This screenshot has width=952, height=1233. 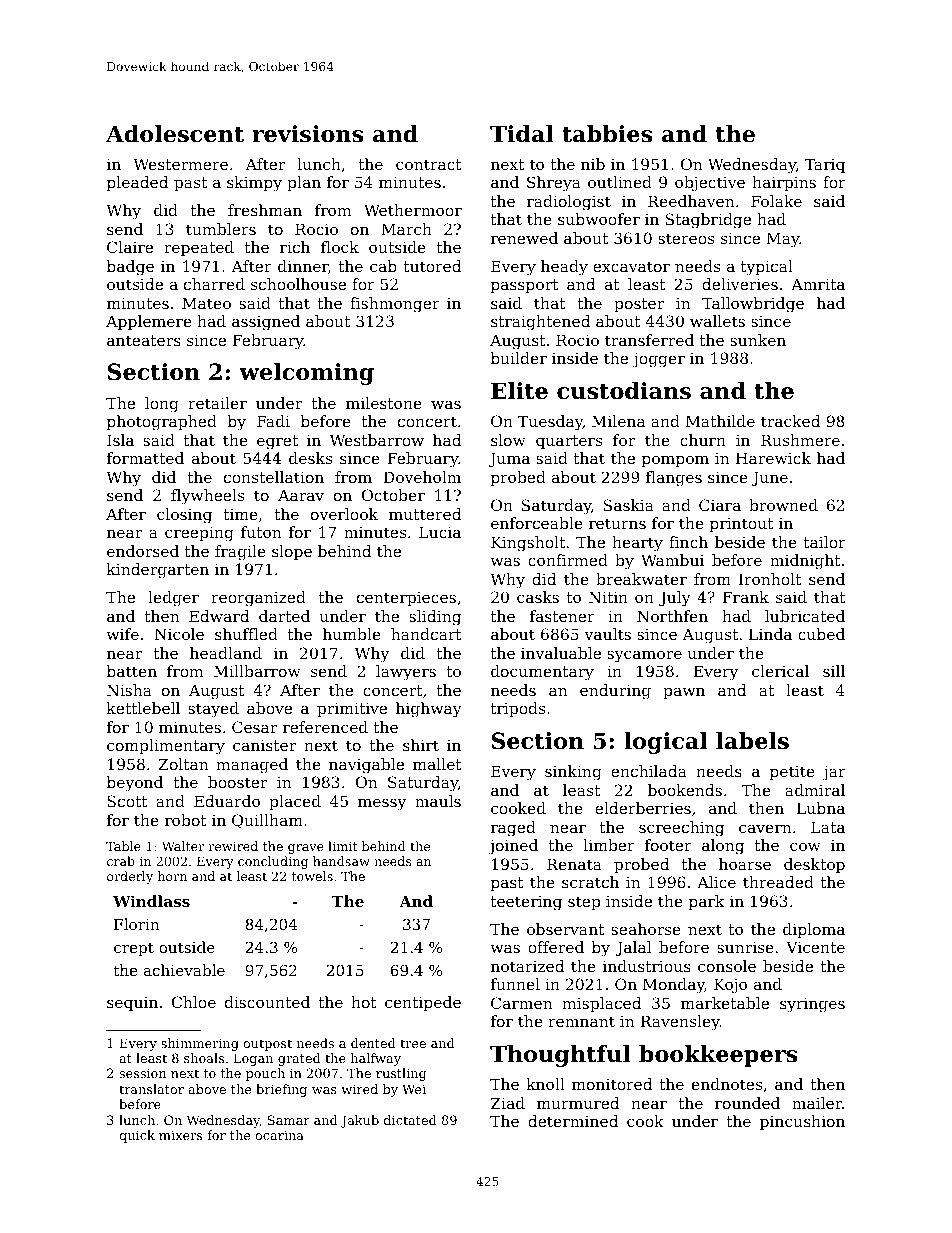 I want to click on centipede, so click(x=423, y=1003).
